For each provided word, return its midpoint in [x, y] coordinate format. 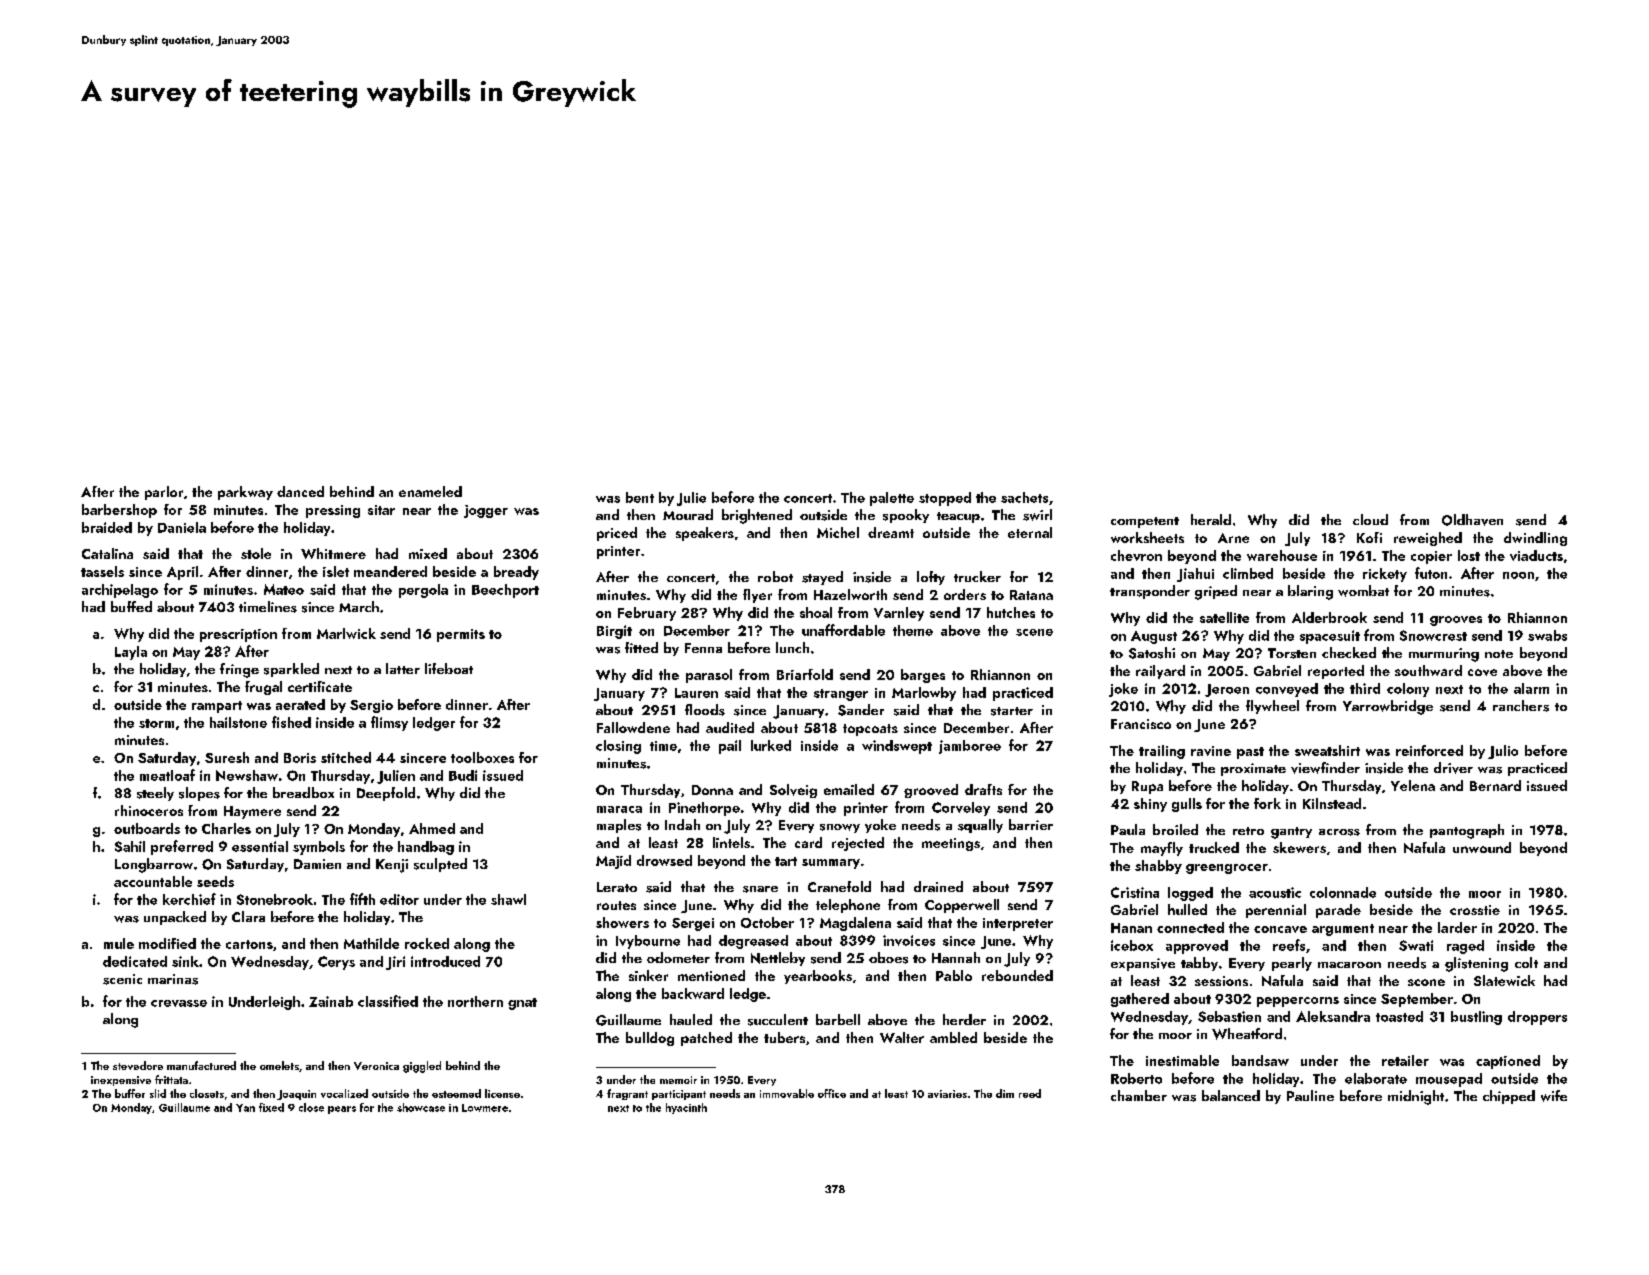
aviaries [947, 1094]
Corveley [961, 809]
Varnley [899, 614]
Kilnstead [1332, 803]
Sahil [130, 846]
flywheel [1272, 707]
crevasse [179, 1003]
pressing [333, 511]
